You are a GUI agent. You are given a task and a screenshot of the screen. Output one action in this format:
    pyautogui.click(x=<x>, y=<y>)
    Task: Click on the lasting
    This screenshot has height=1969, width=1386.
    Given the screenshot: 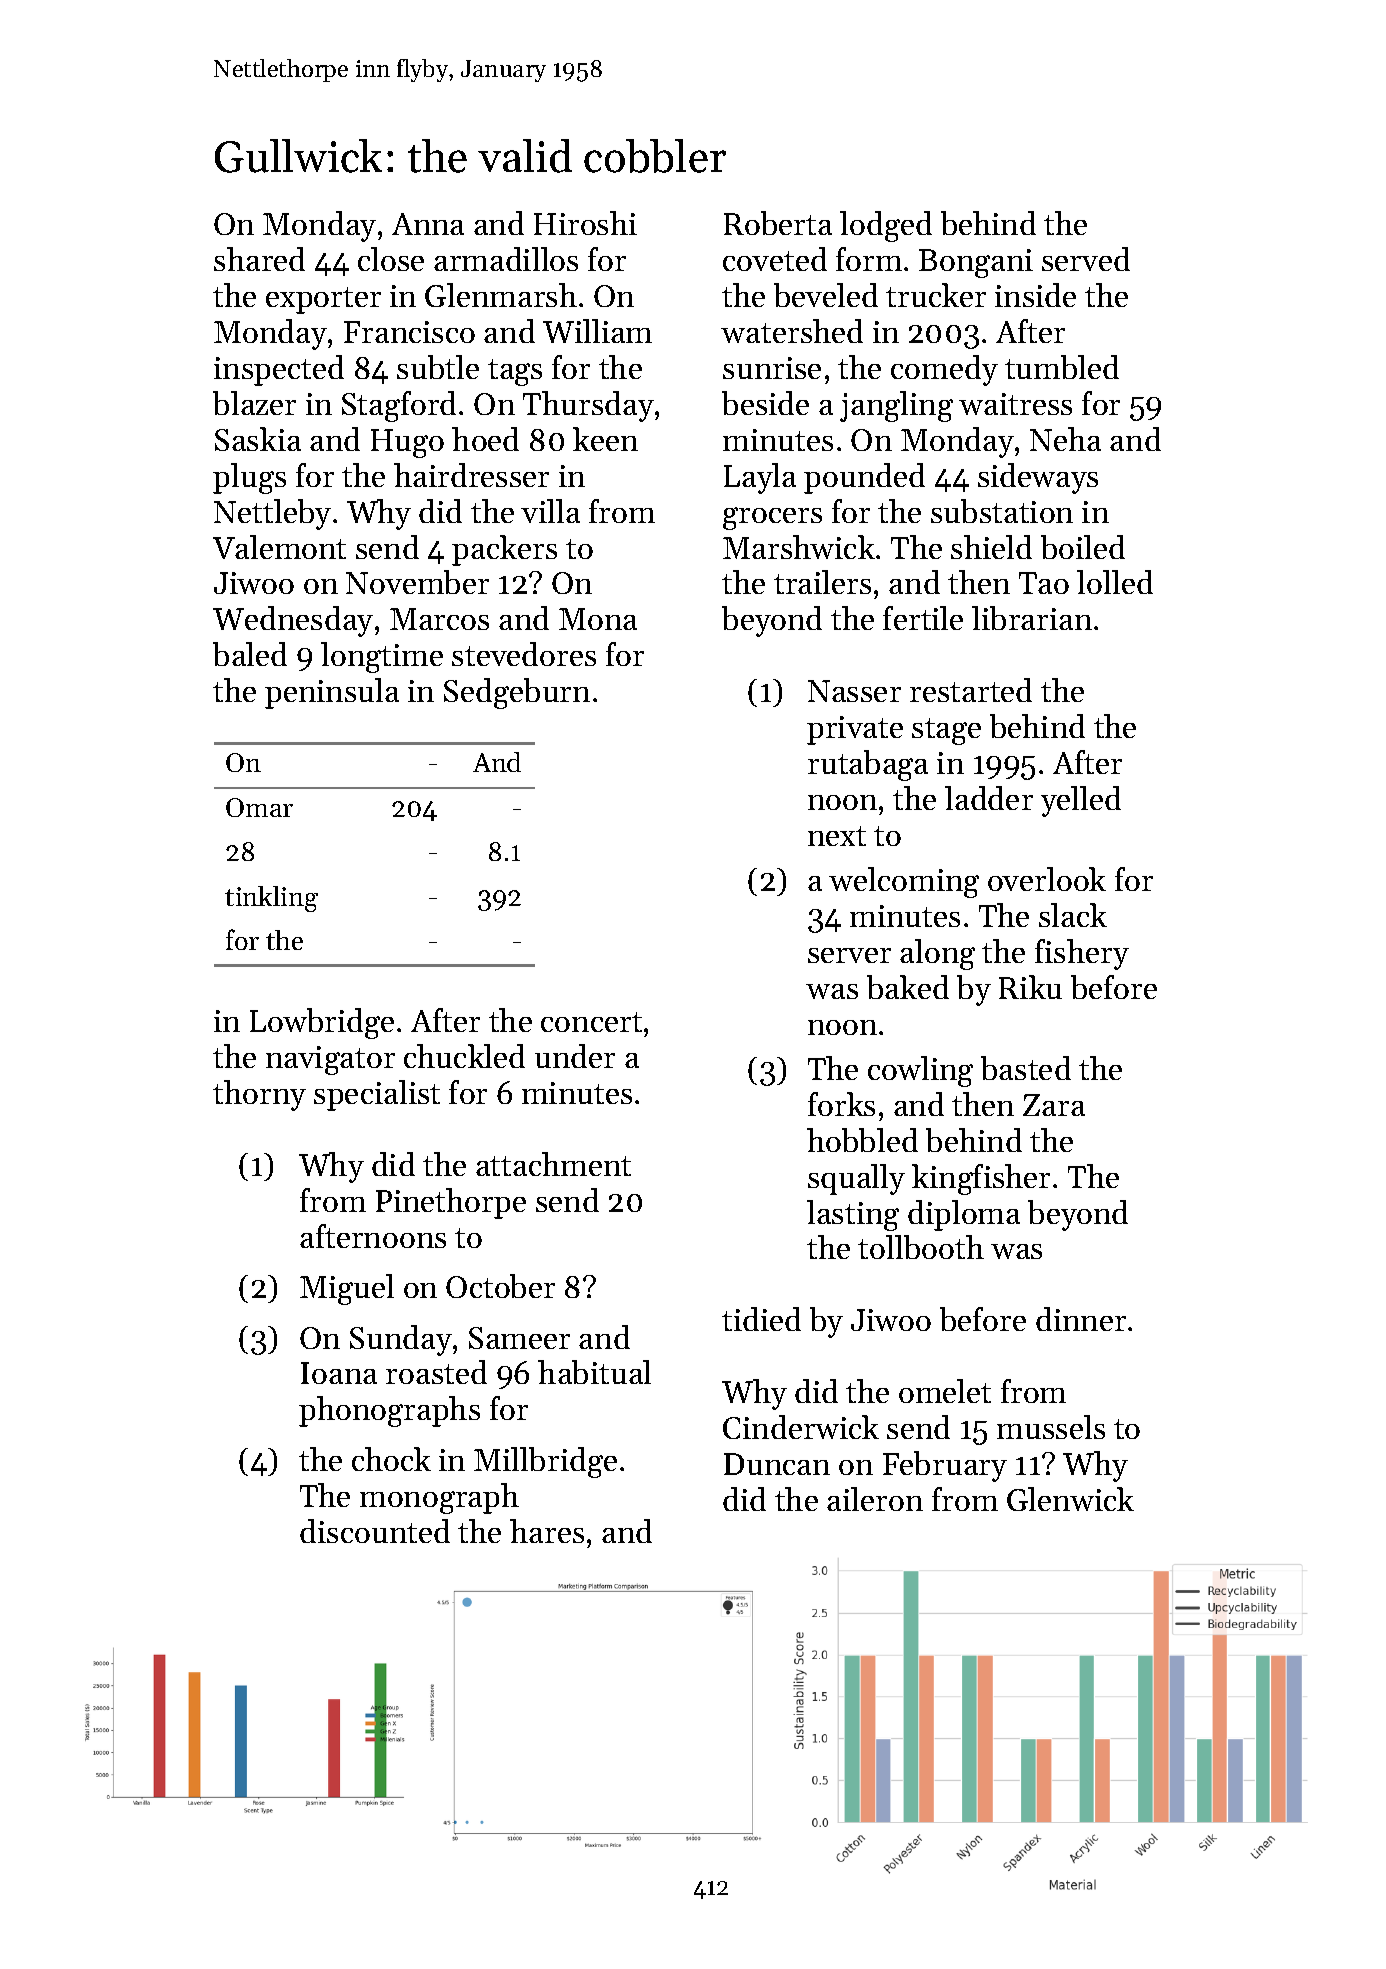 What is the action you would take?
    pyautogui.click(x=853, y=1215)
